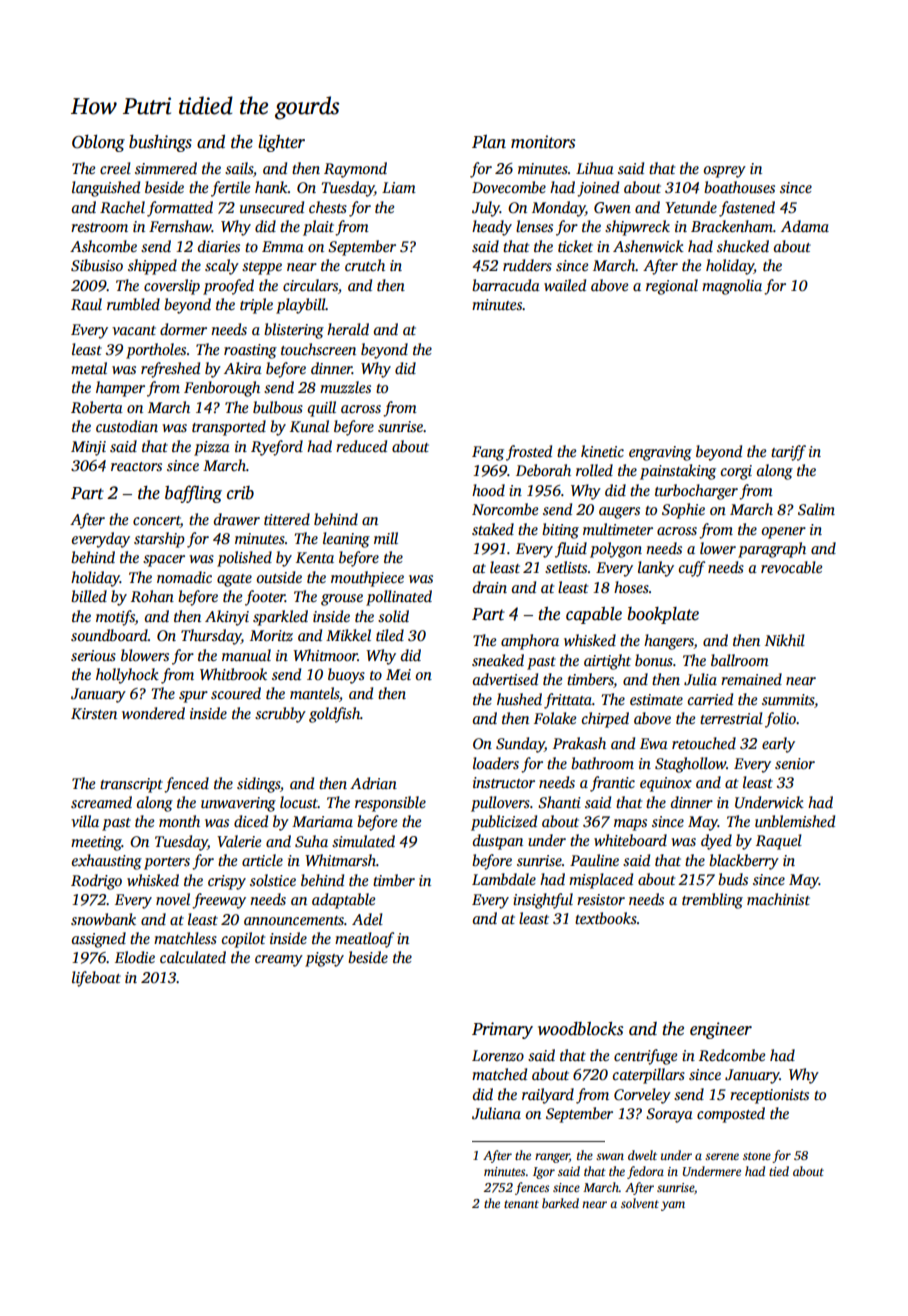 The height and width of the screenshot is (1316, 908). Describe the element at coordinates (529, 453) in the screenshot. I see `frosted` at that location.
